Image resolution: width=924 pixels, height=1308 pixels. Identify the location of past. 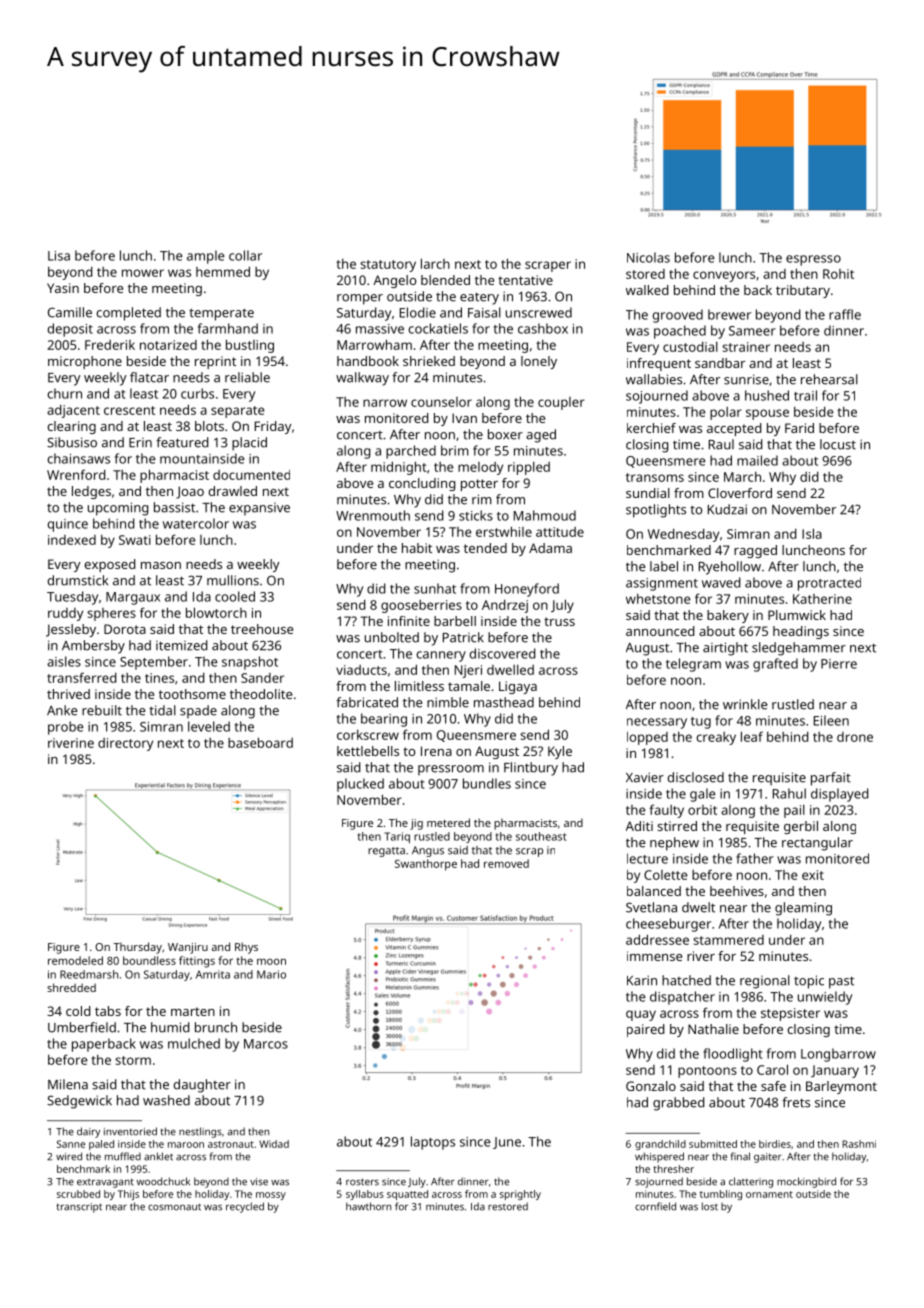
(841, 982).
